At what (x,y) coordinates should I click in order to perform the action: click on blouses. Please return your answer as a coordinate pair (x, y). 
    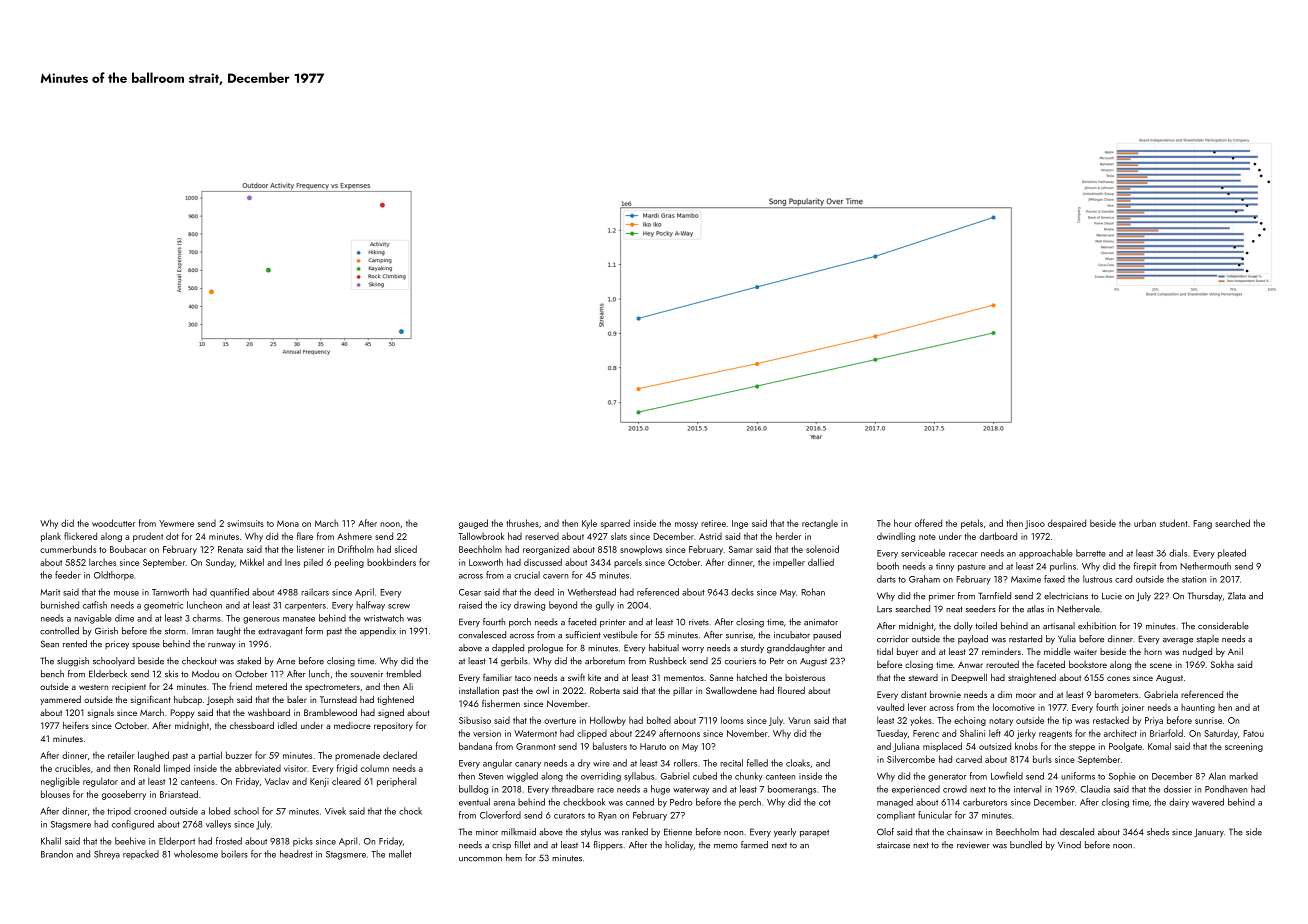
    Looking at the image, I should click on (55, 794).
